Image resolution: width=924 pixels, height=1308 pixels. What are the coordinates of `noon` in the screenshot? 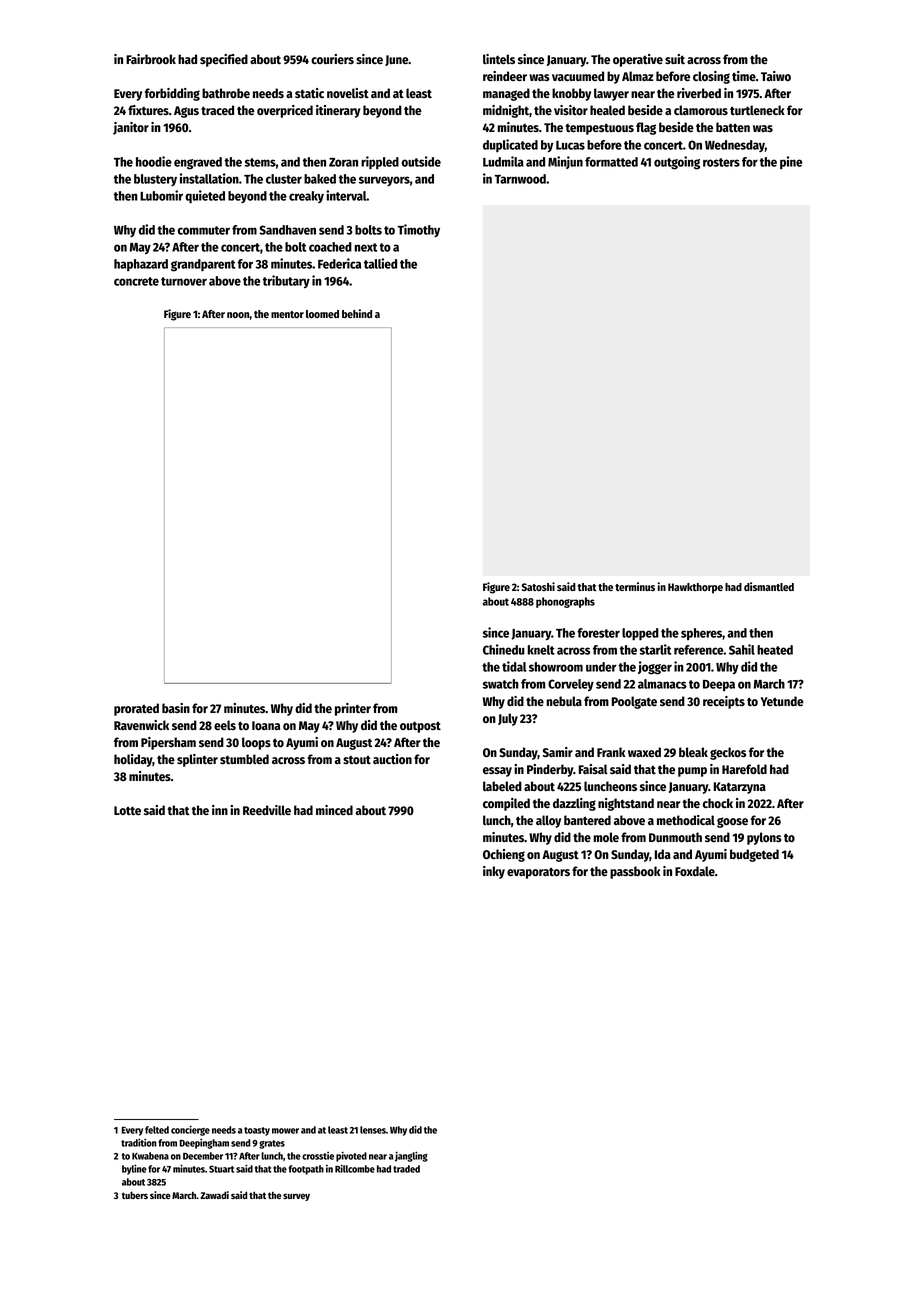 It's located at (238, 315).
